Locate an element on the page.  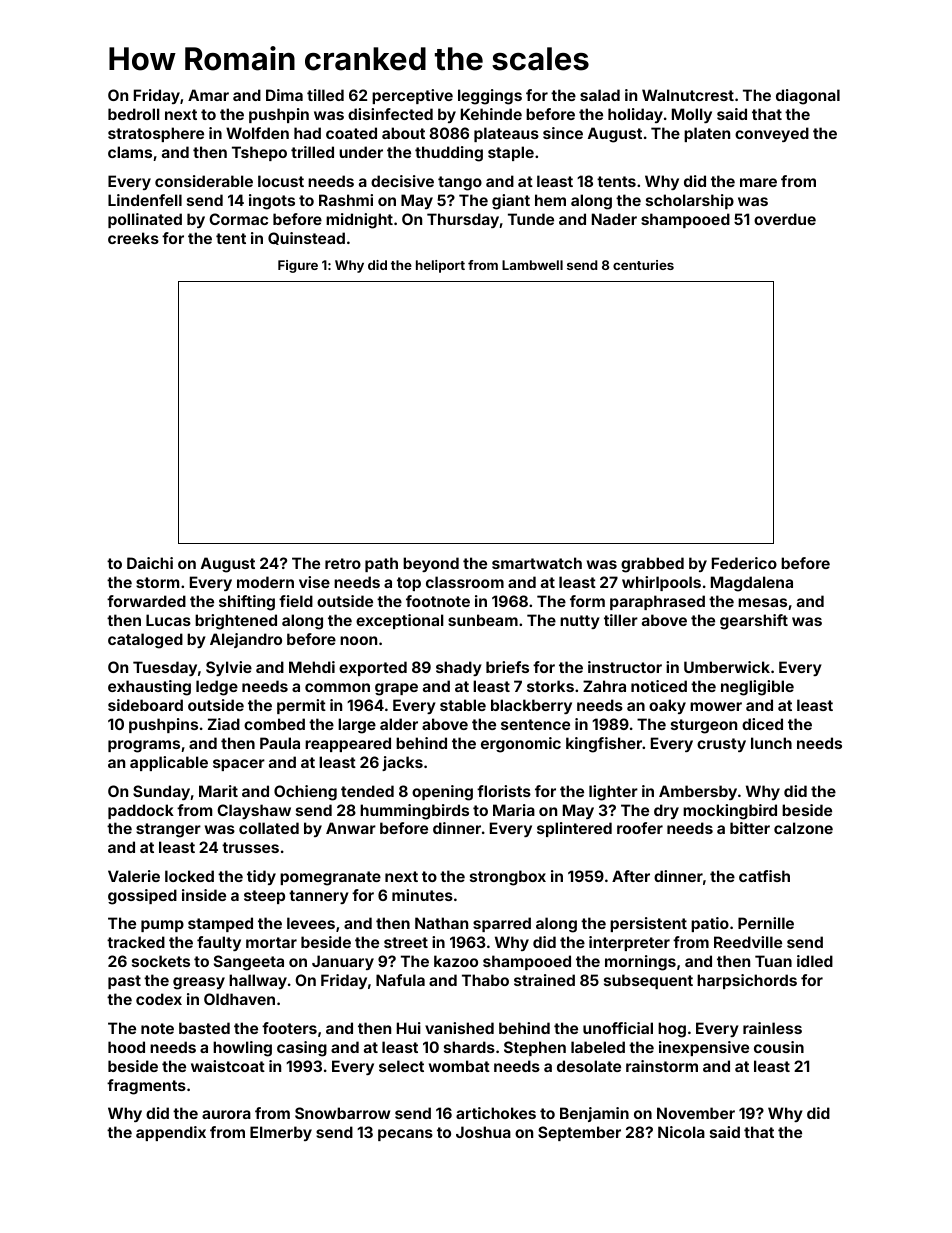
Daichi is located at coordinates (150, 563).
